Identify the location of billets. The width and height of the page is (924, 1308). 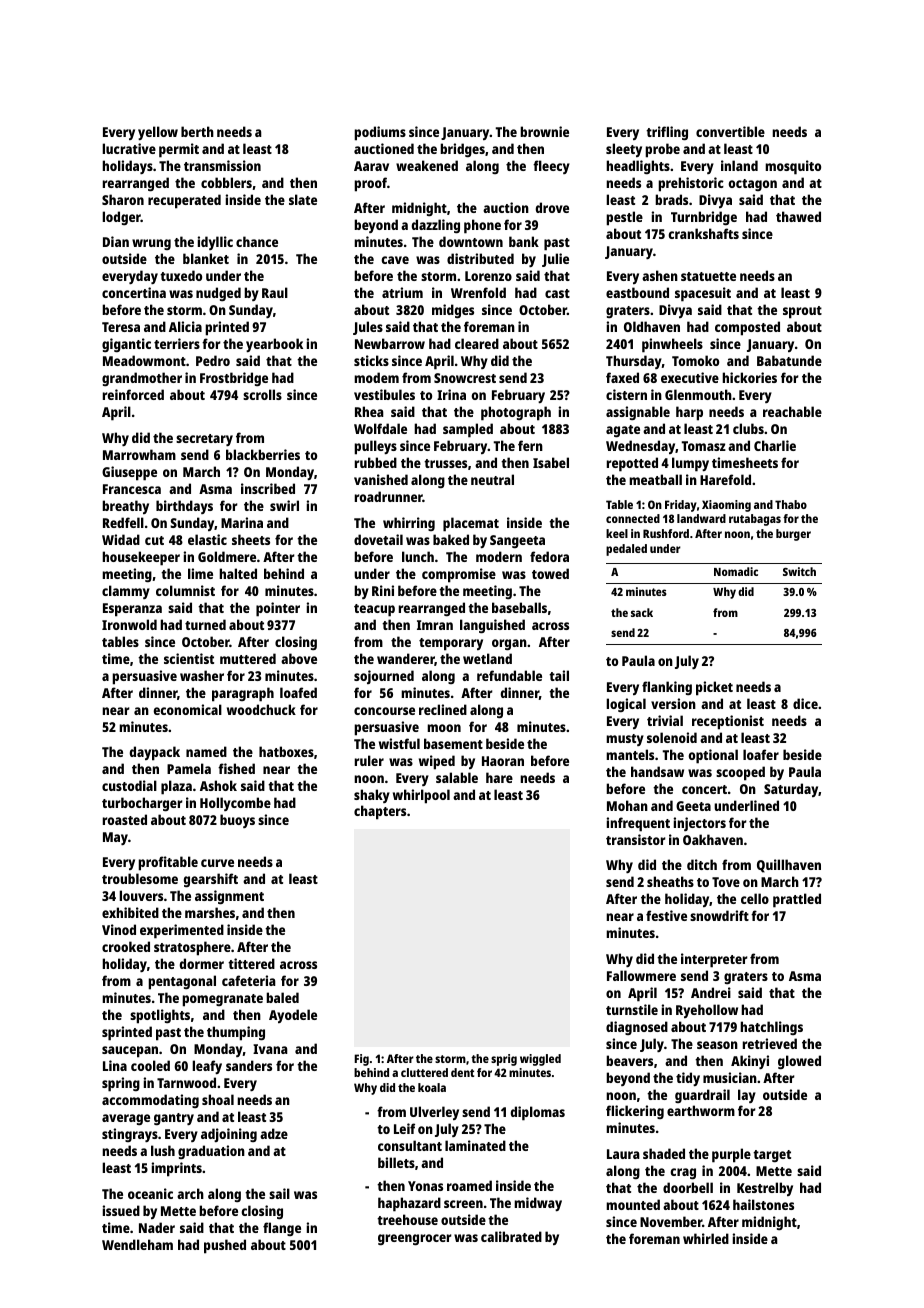
(396, 1162).
